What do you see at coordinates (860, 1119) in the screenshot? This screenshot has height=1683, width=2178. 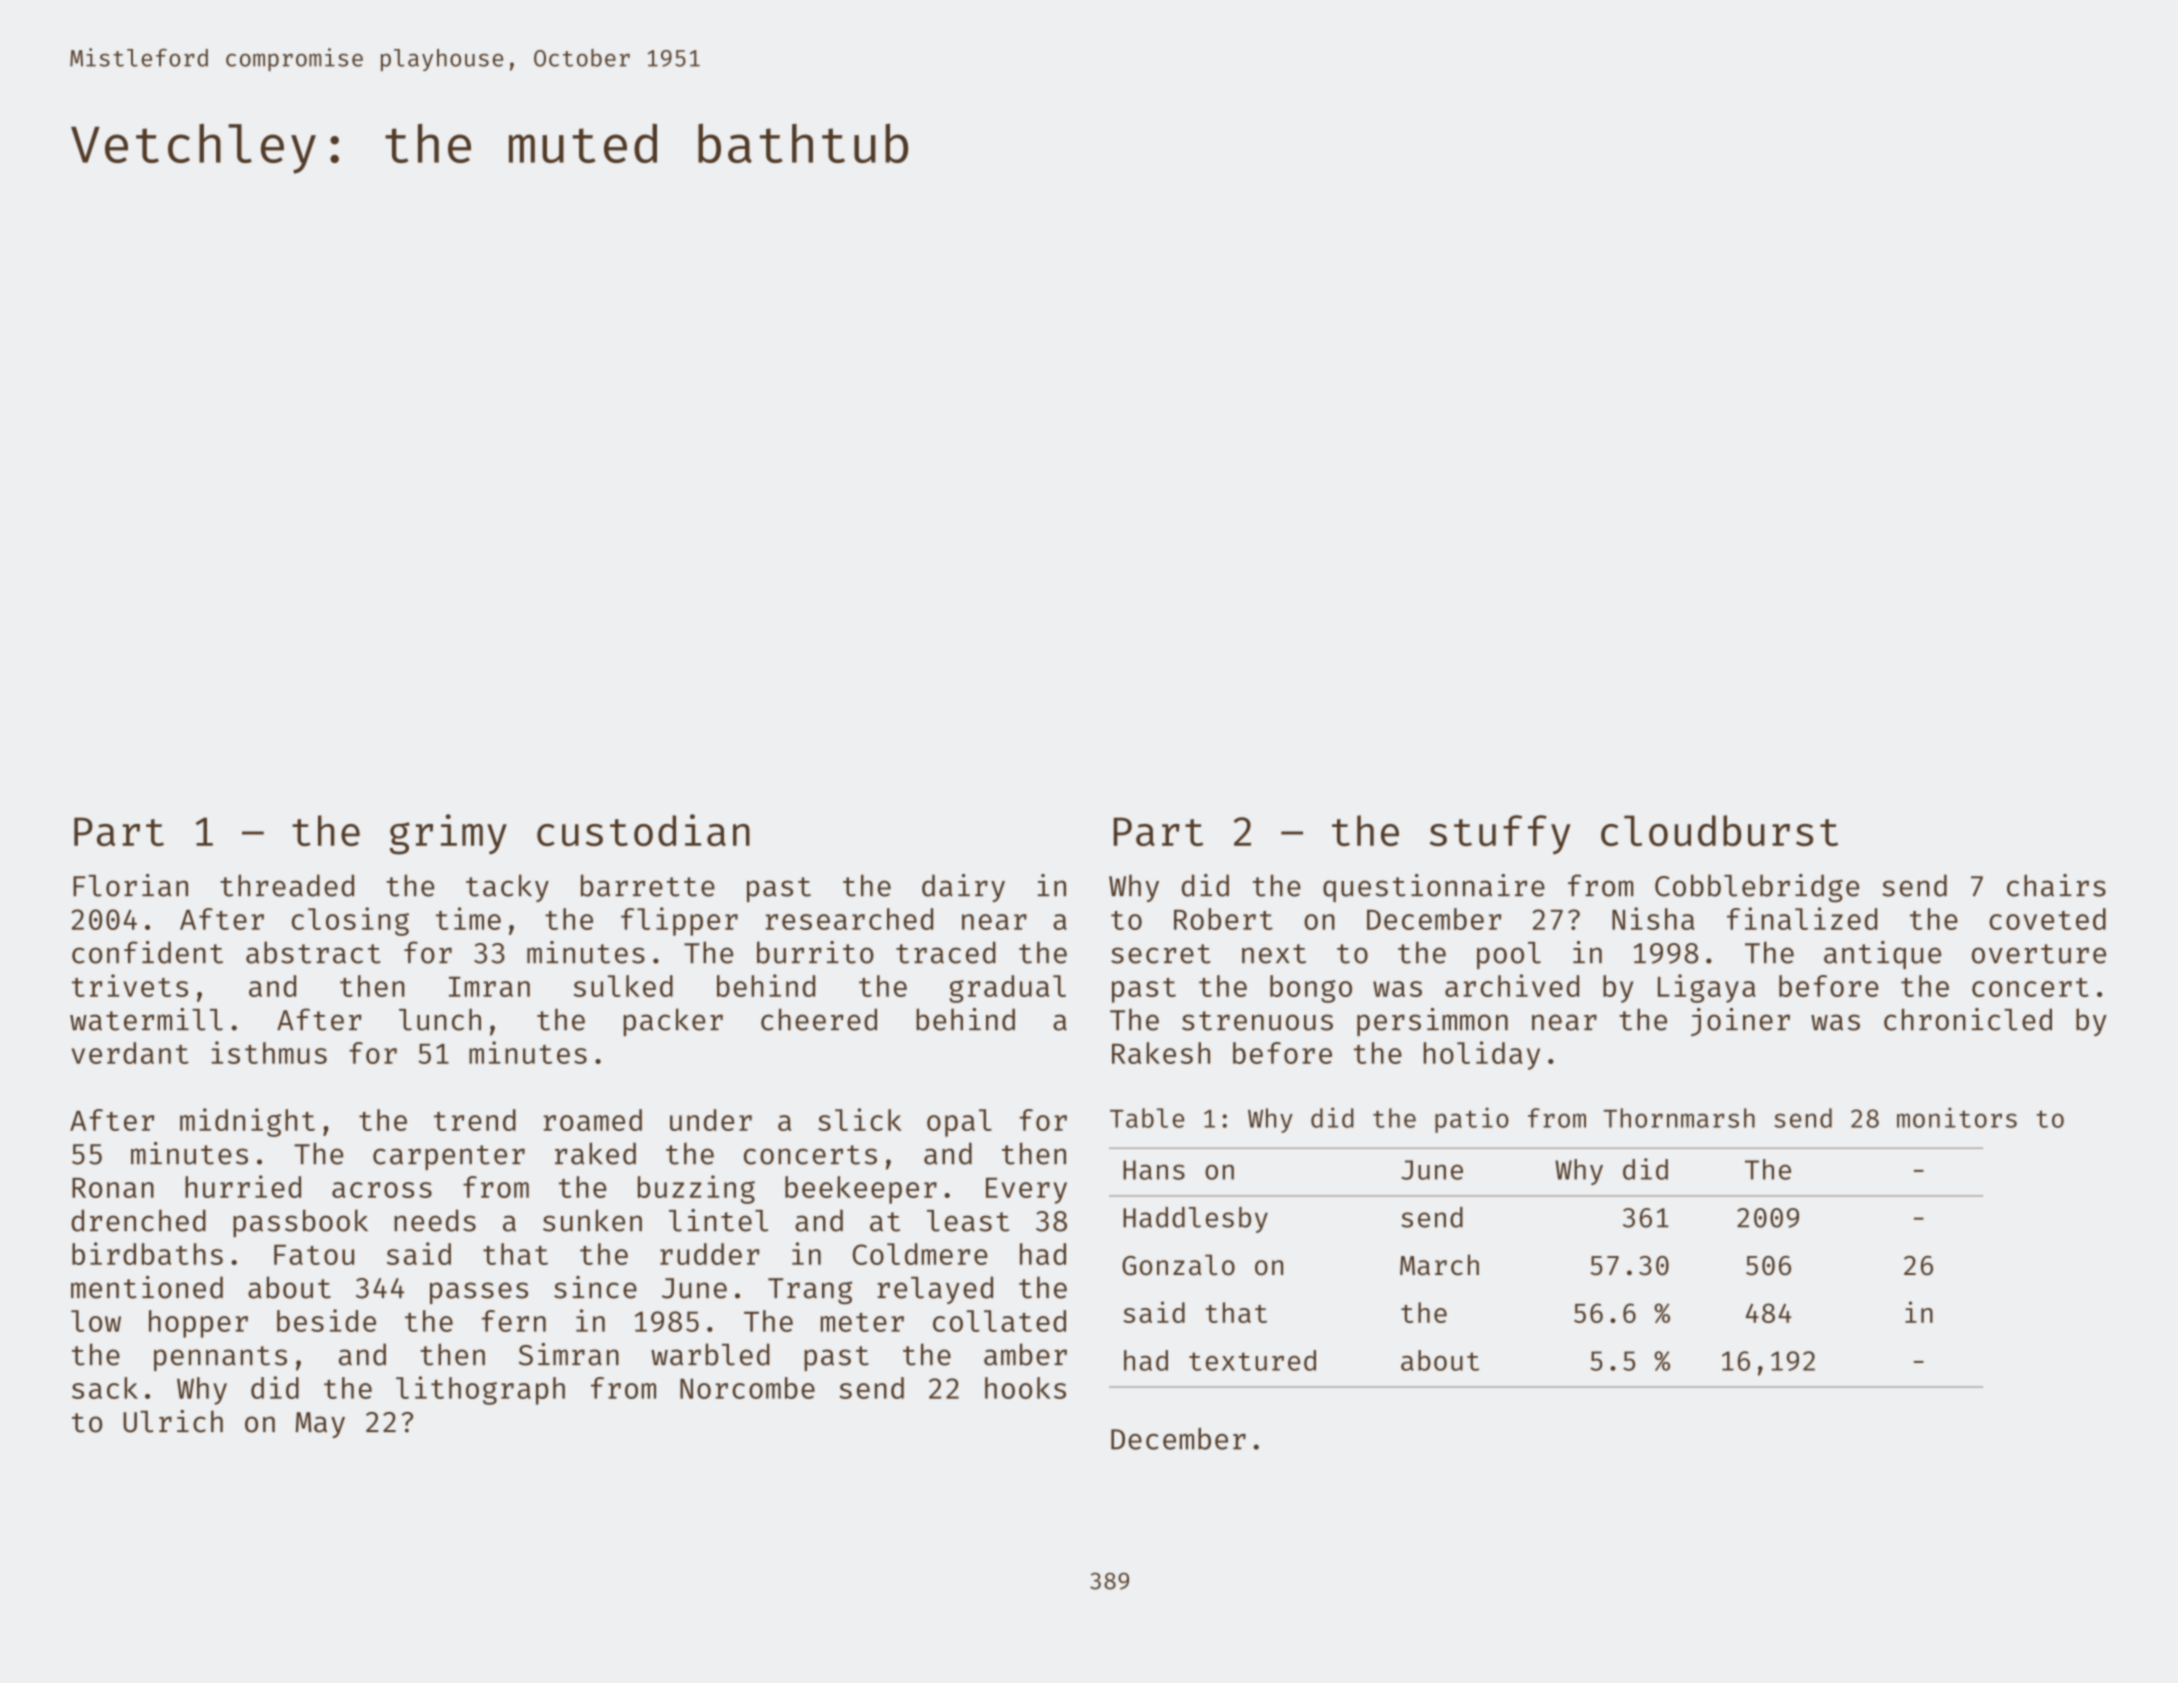 I see `slick` at bounding box center [860, 1119].
